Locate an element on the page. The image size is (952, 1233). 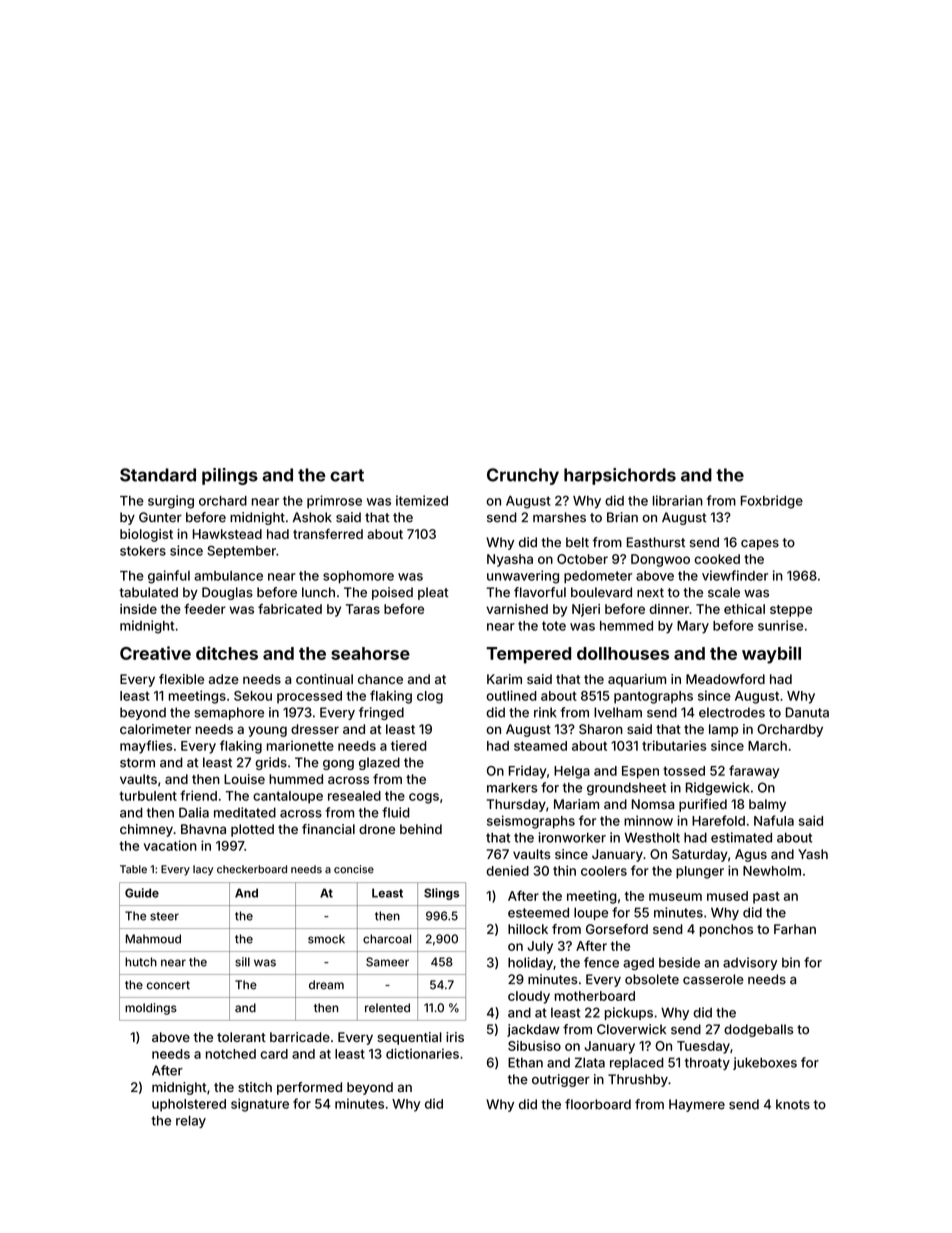
Foxbridge is located at coordinates (772, 502).
